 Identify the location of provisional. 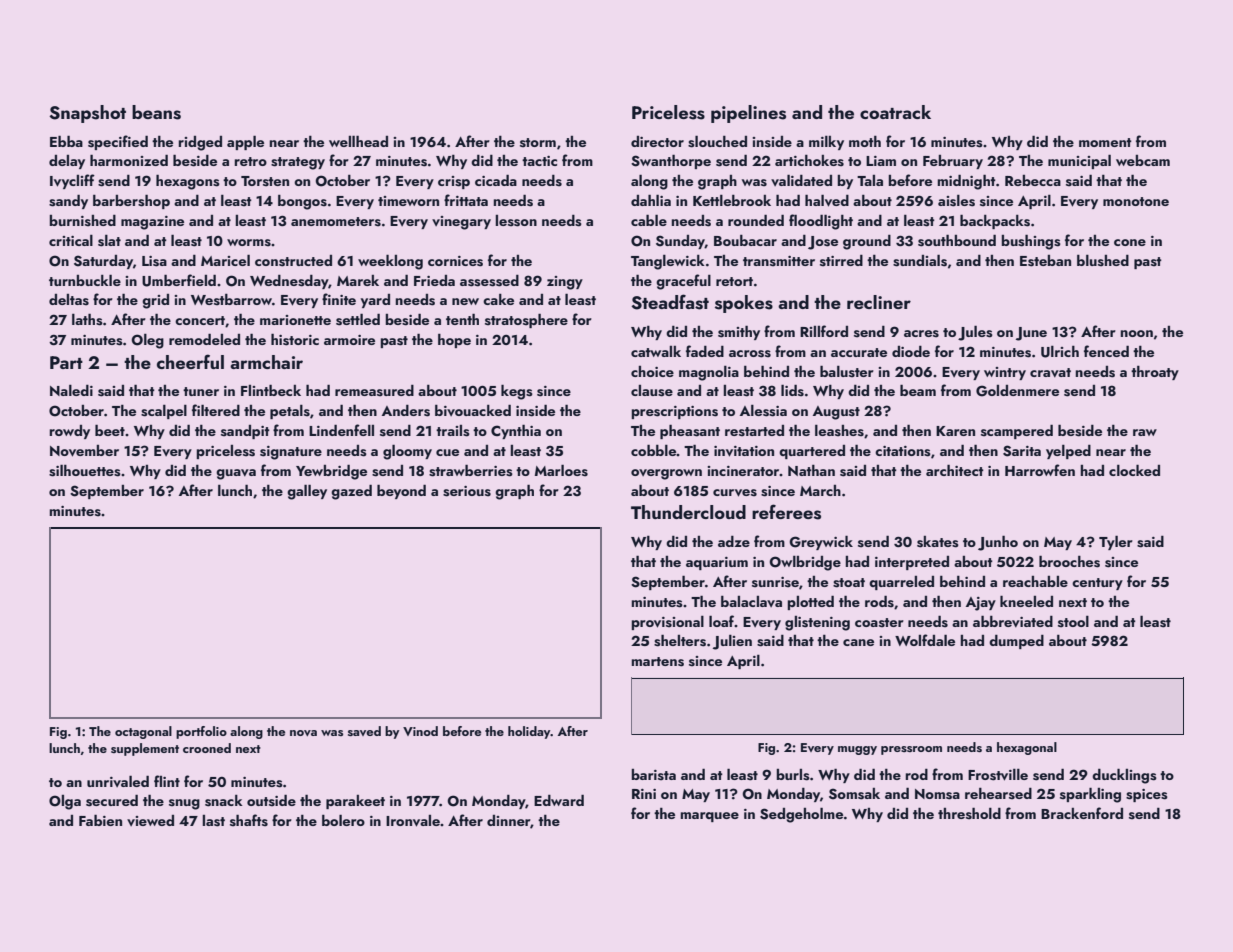
(668, 623).
